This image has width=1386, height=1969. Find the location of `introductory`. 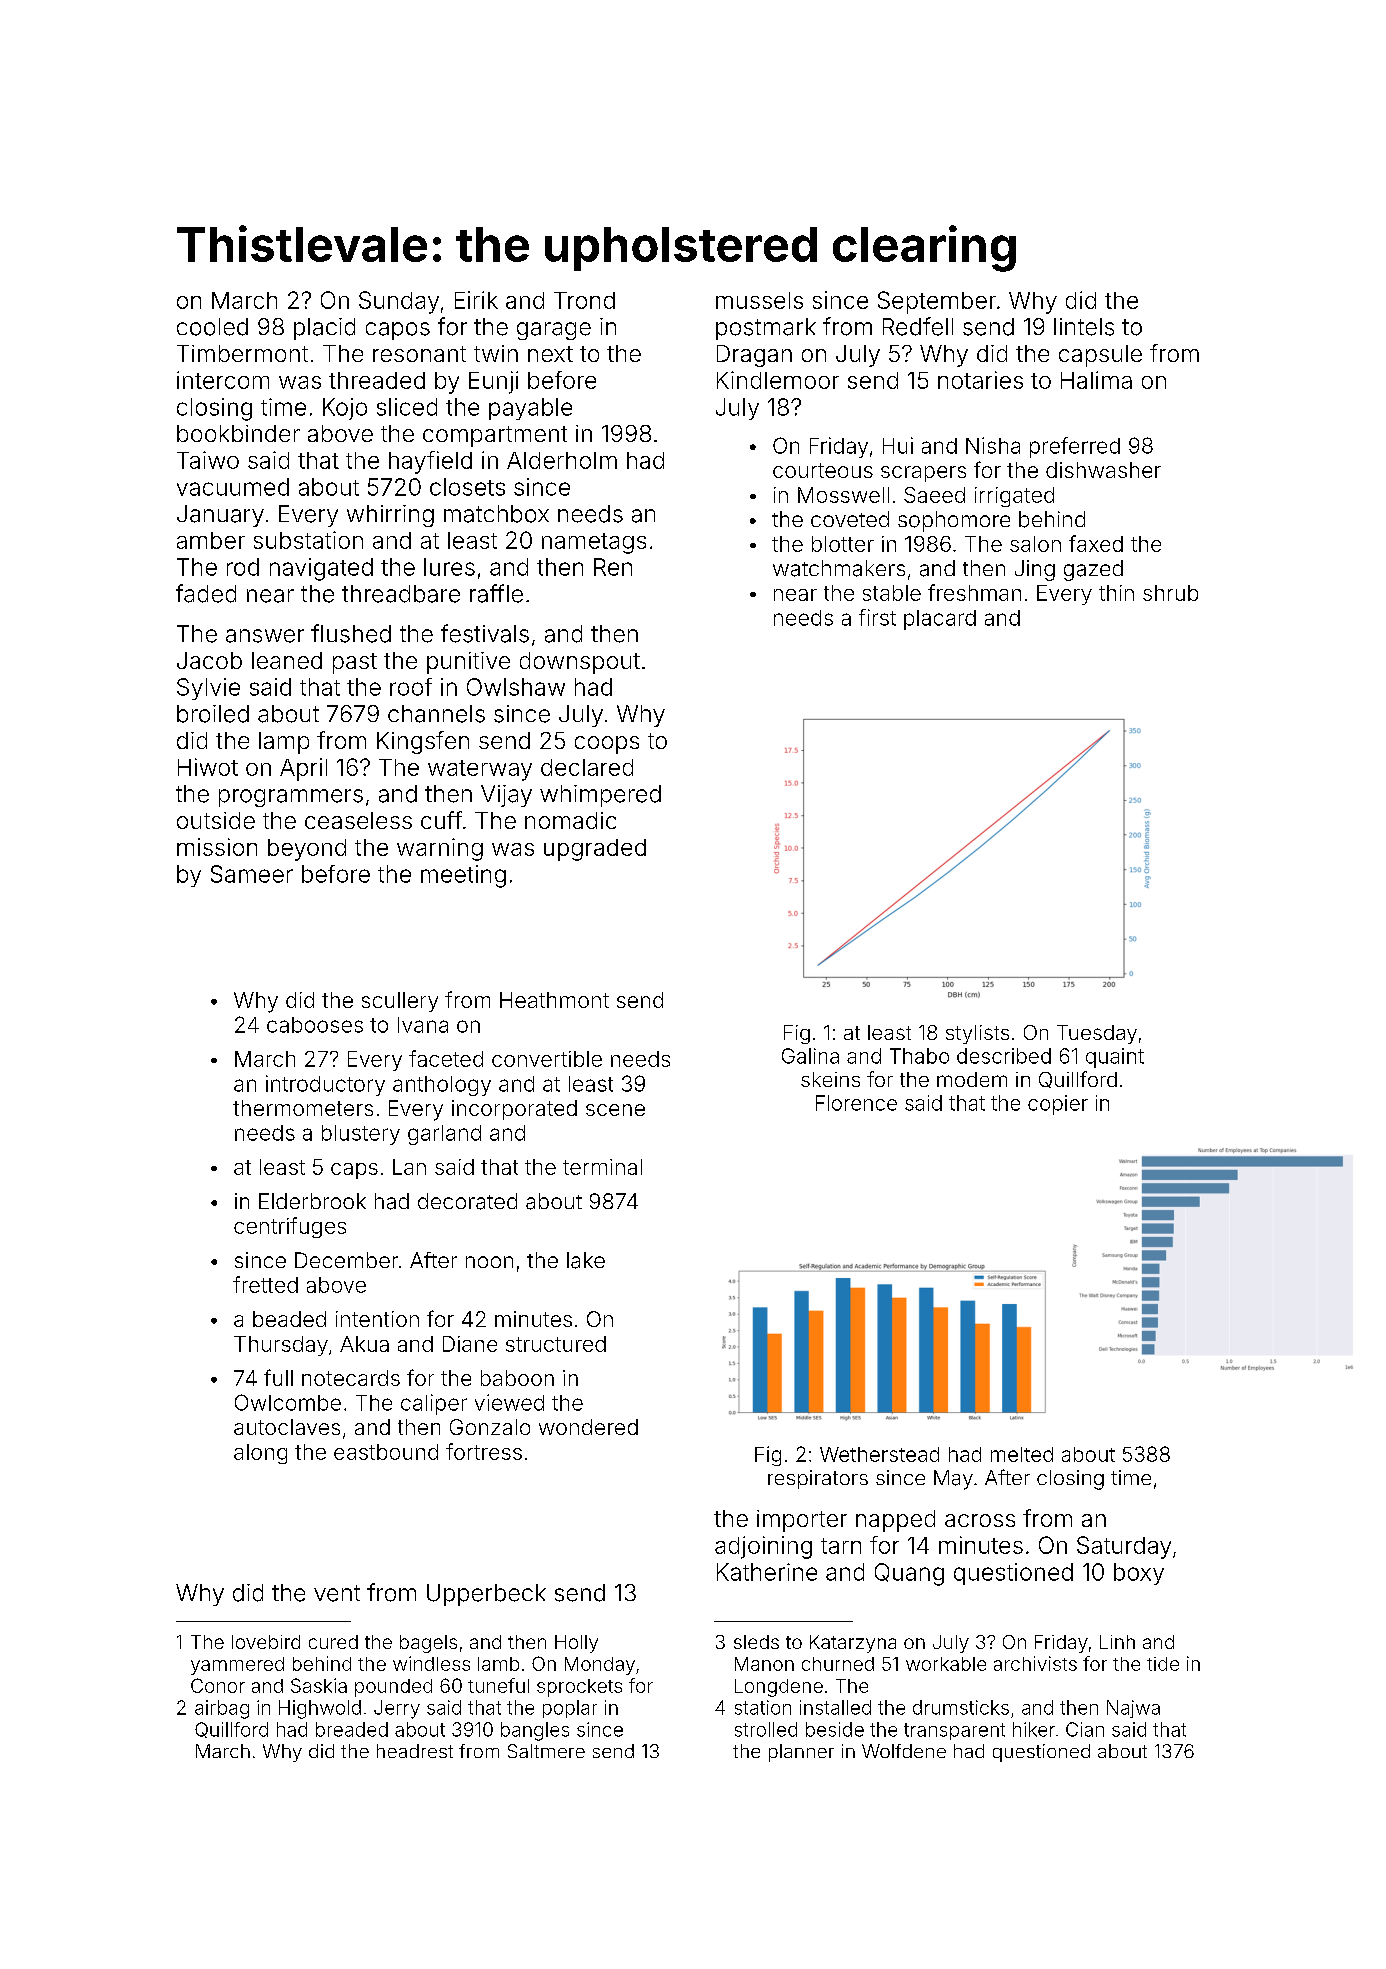

introductory is located at coordinates (325, 1085).
